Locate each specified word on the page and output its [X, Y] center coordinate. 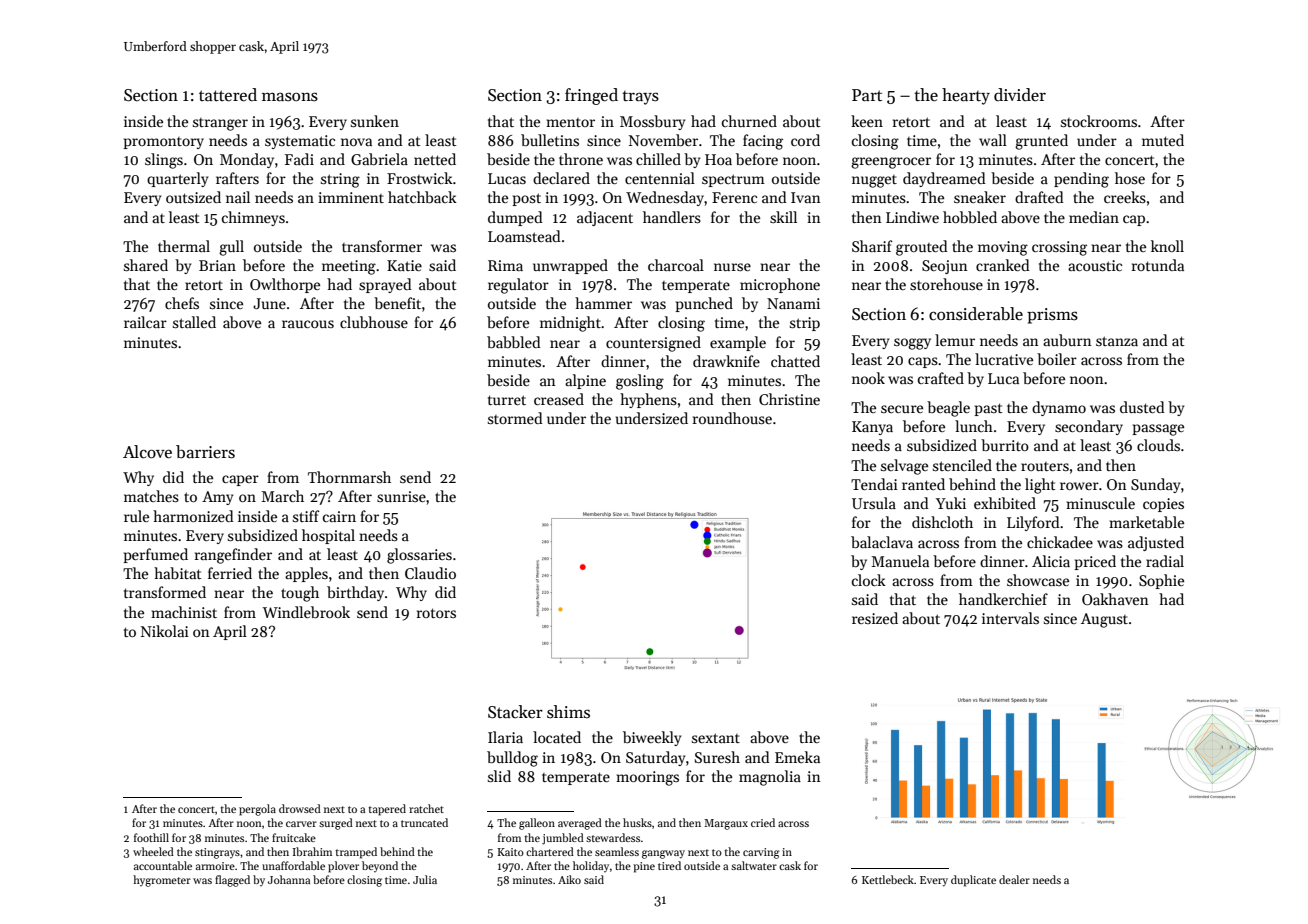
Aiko [569, 879]
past [988, 409]
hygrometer [162, 881]
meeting [349, 267]
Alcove [147, 452]
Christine [789, 399]
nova [356, 142]
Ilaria [505, 737]
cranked [1003, 265]
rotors [436, 613]
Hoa [718, 159]
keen [867, 121]
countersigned [653, 344]
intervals [1010, 618]
